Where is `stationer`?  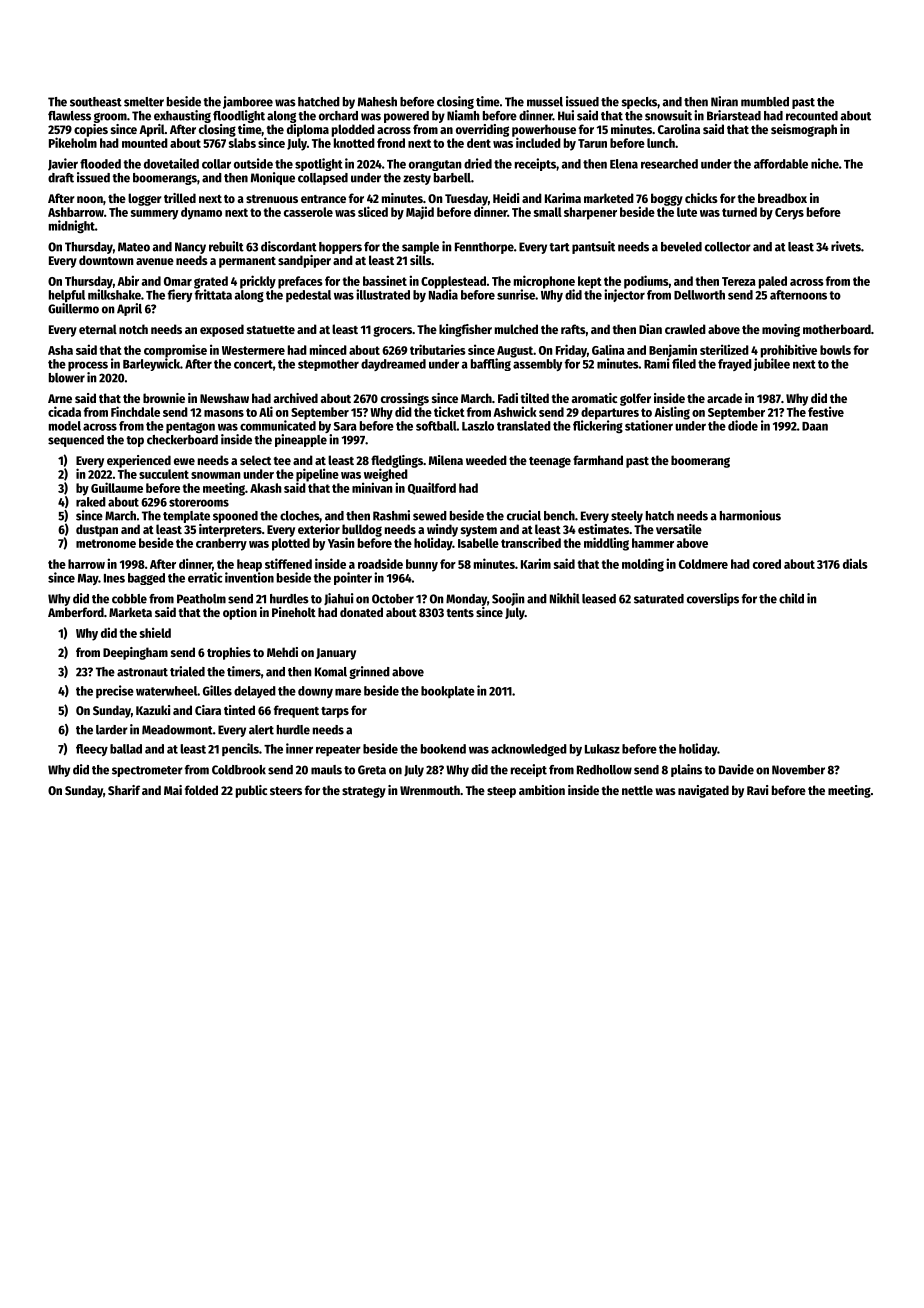 stationer is located at coordinates (649, 425).
